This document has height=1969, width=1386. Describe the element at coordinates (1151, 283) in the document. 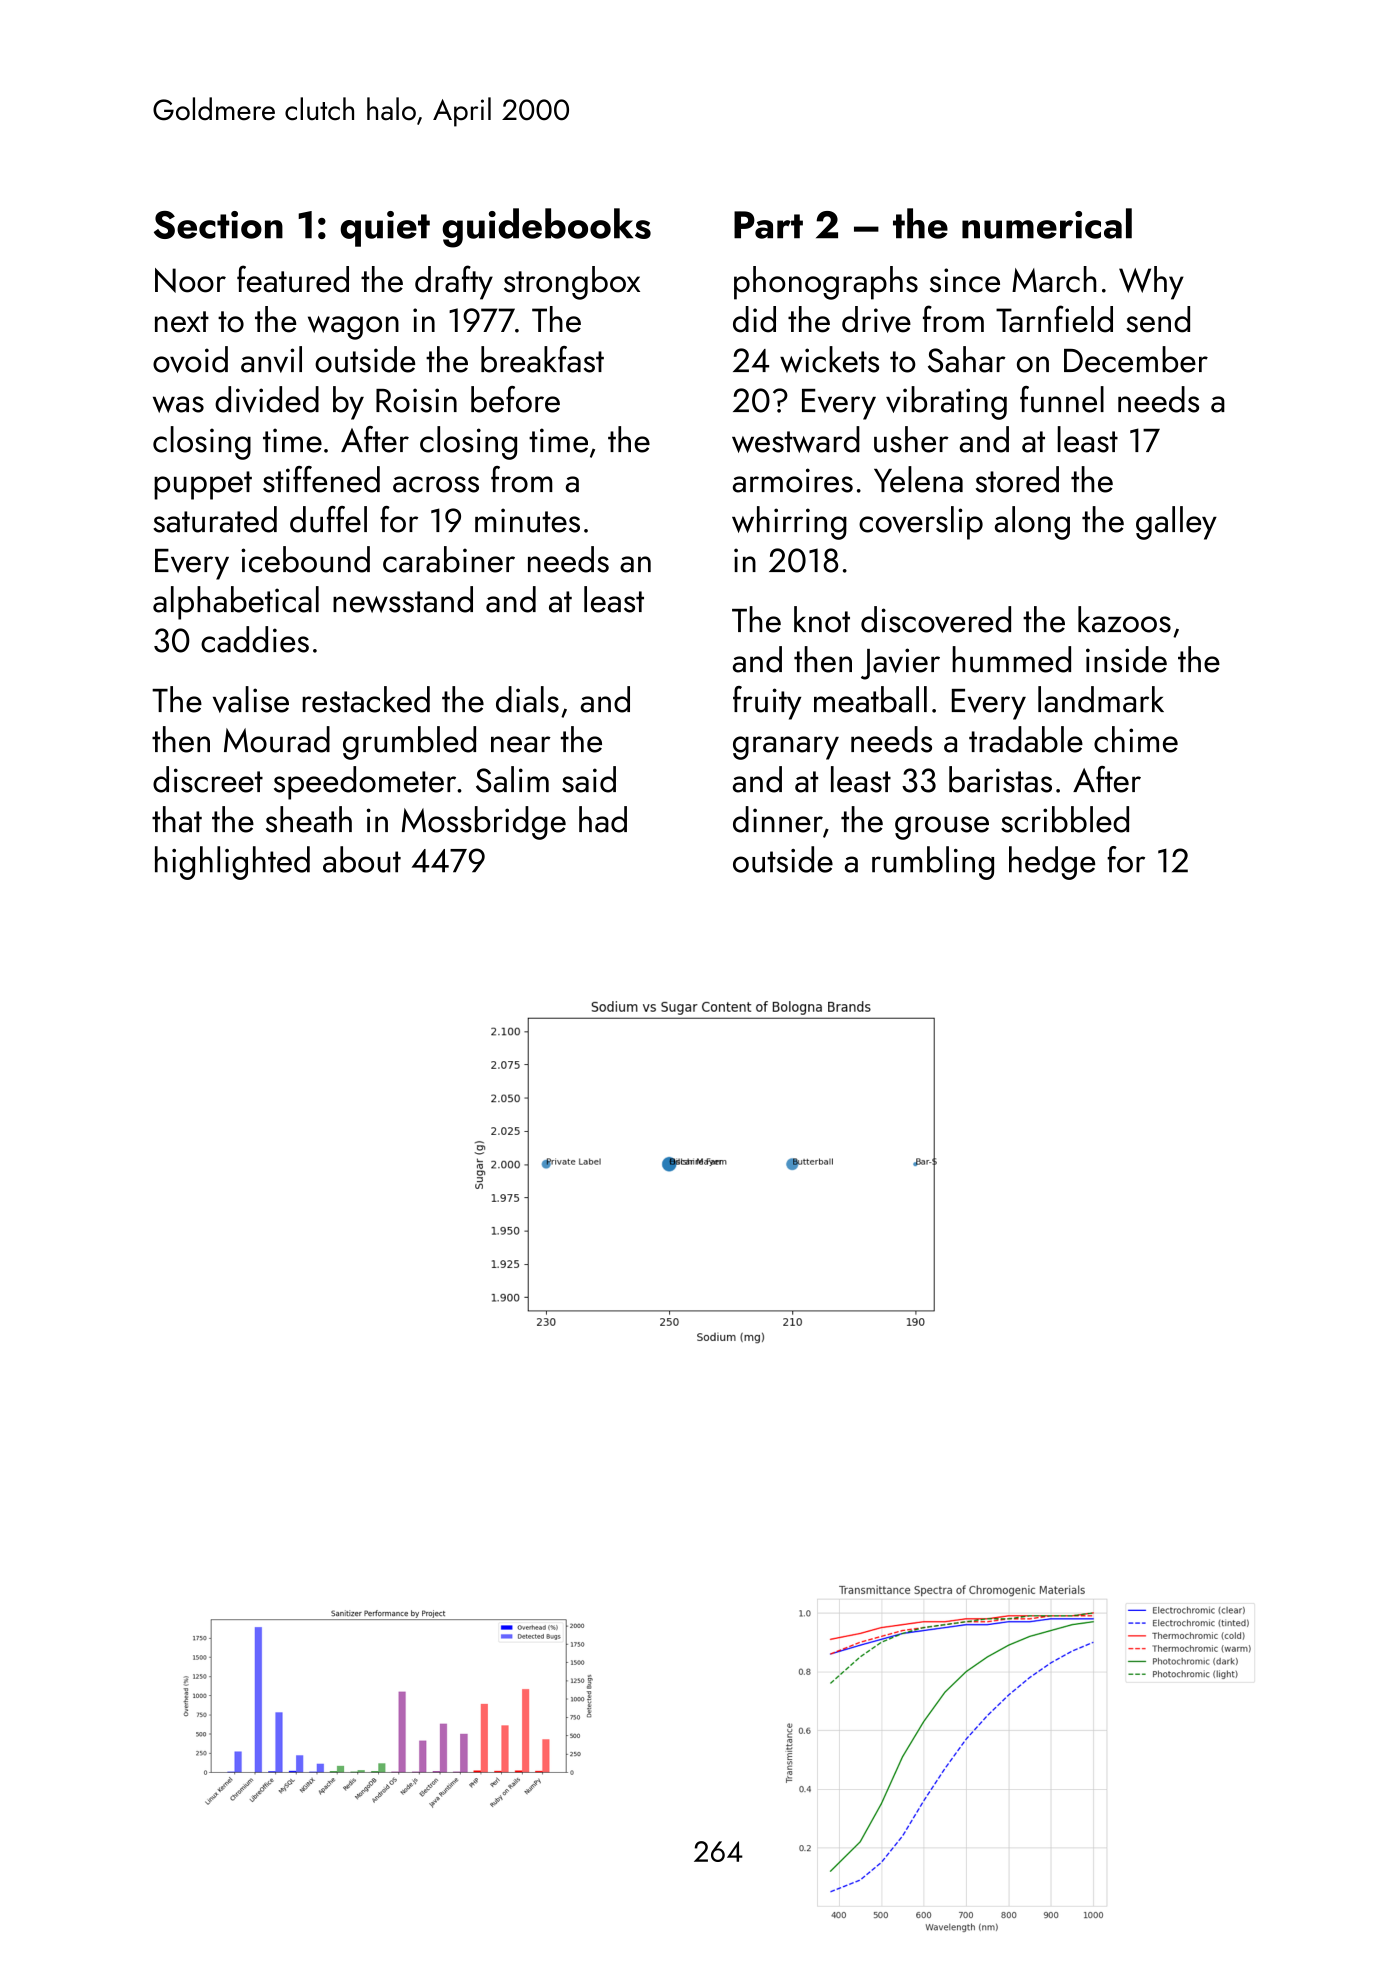

I see `Why` at that location.
